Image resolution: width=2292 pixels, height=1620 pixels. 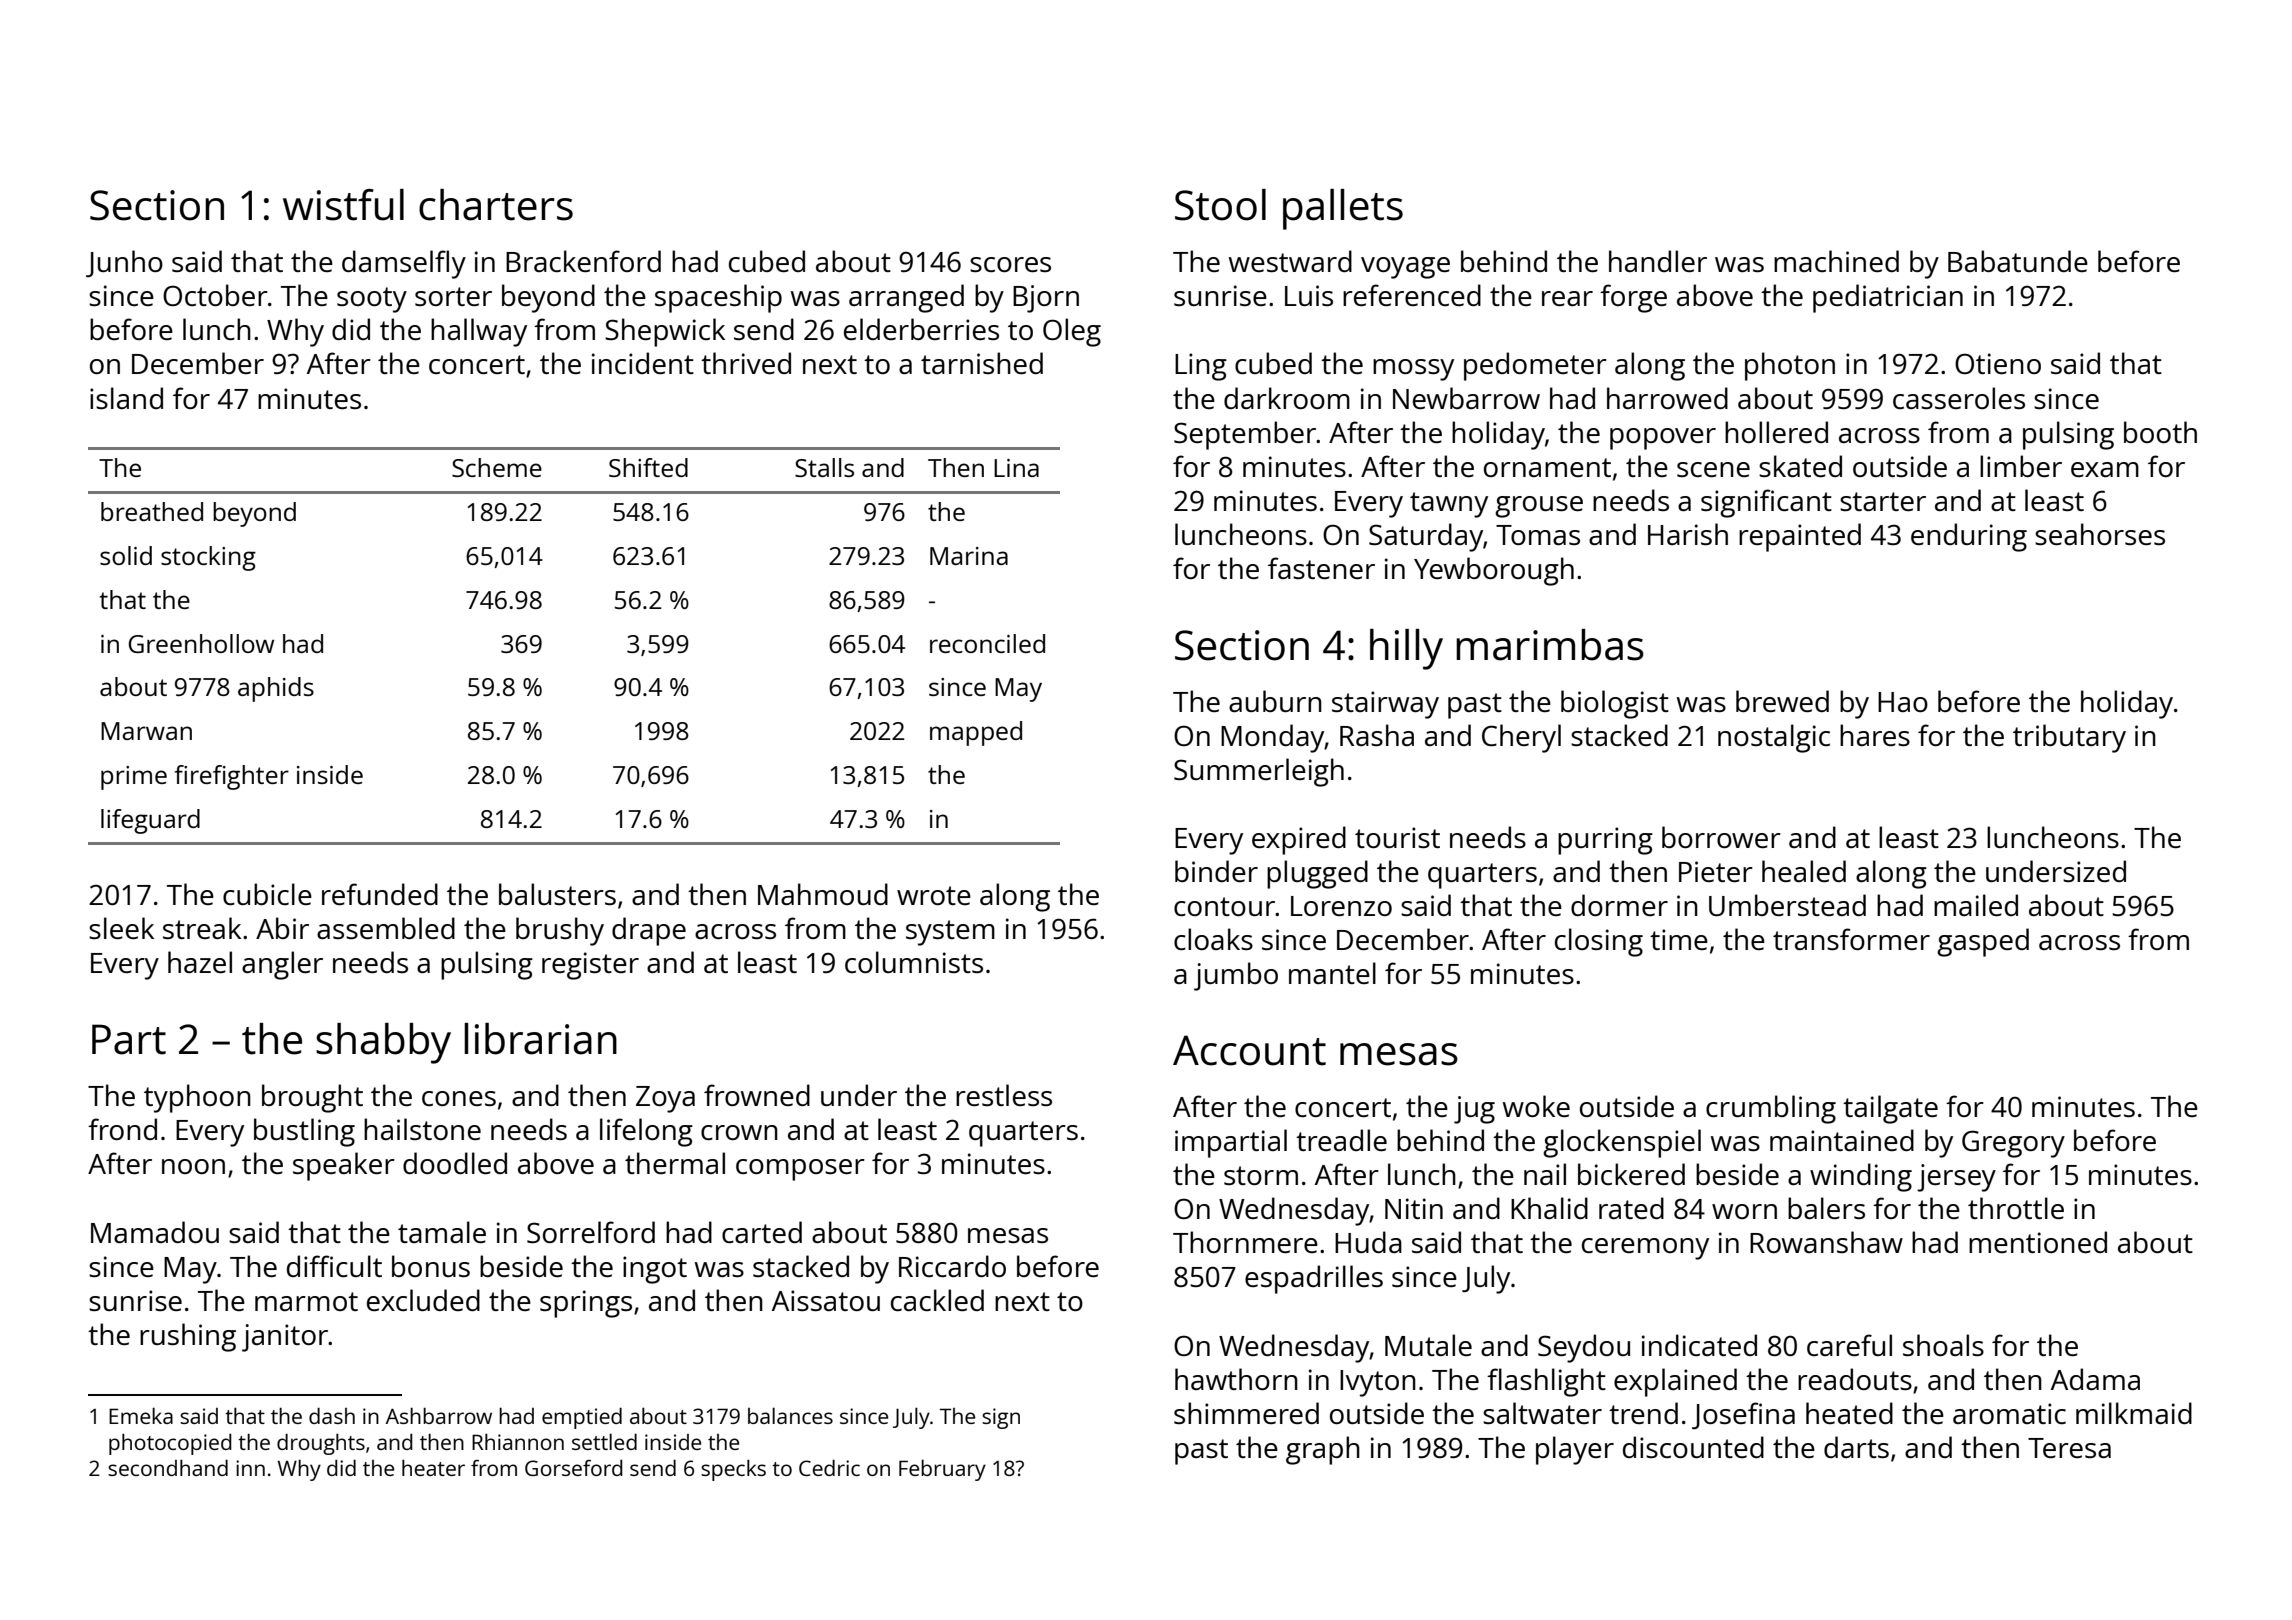 What do you see at coordinates (586, 1304) in the screenshot?
I see `springs` at bounding box center [586, 1304].
